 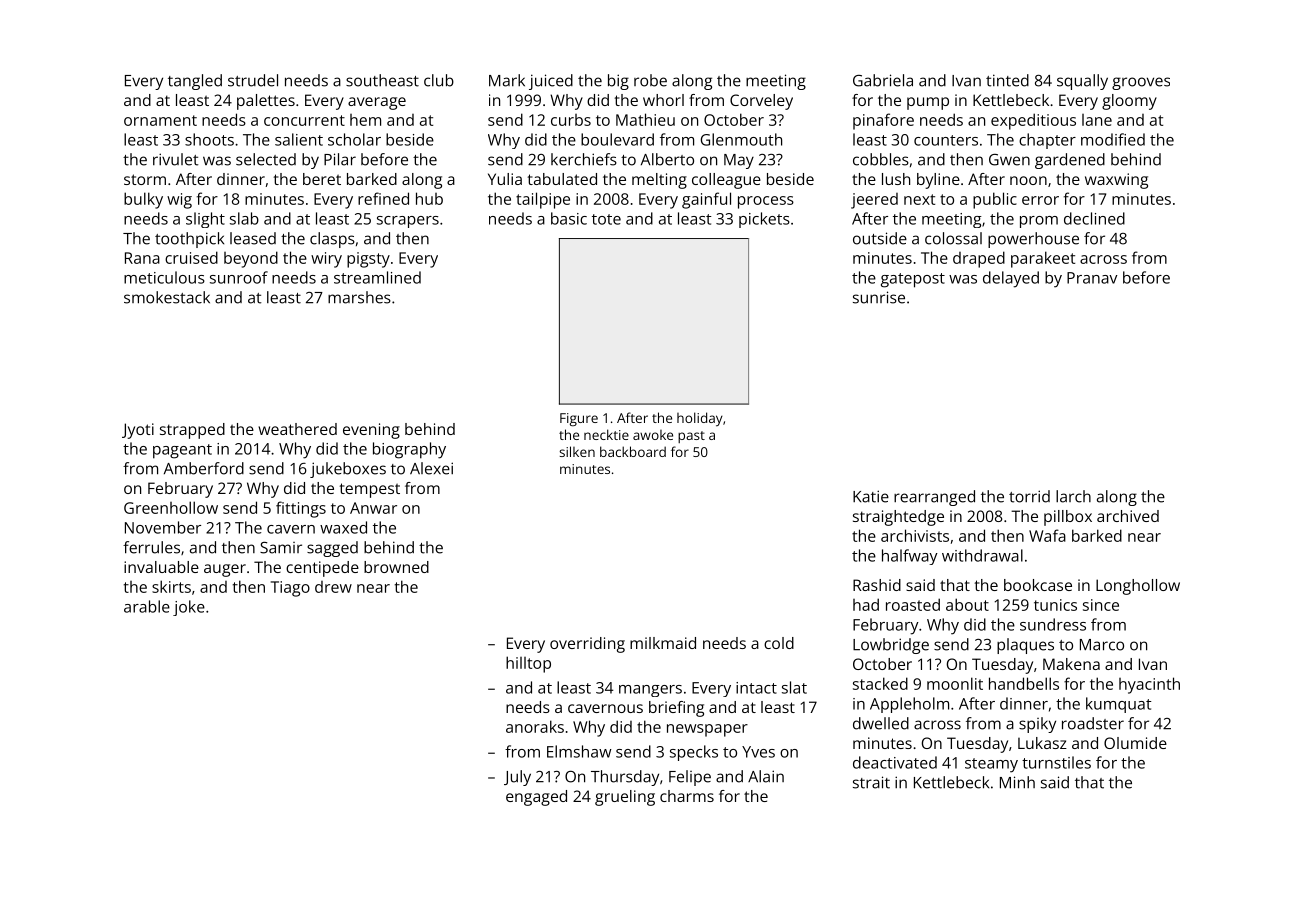 What do you see at coordinates (171, 507) in the screenshot?
I see `Greenhollow` at bounding box center [171, 507].
